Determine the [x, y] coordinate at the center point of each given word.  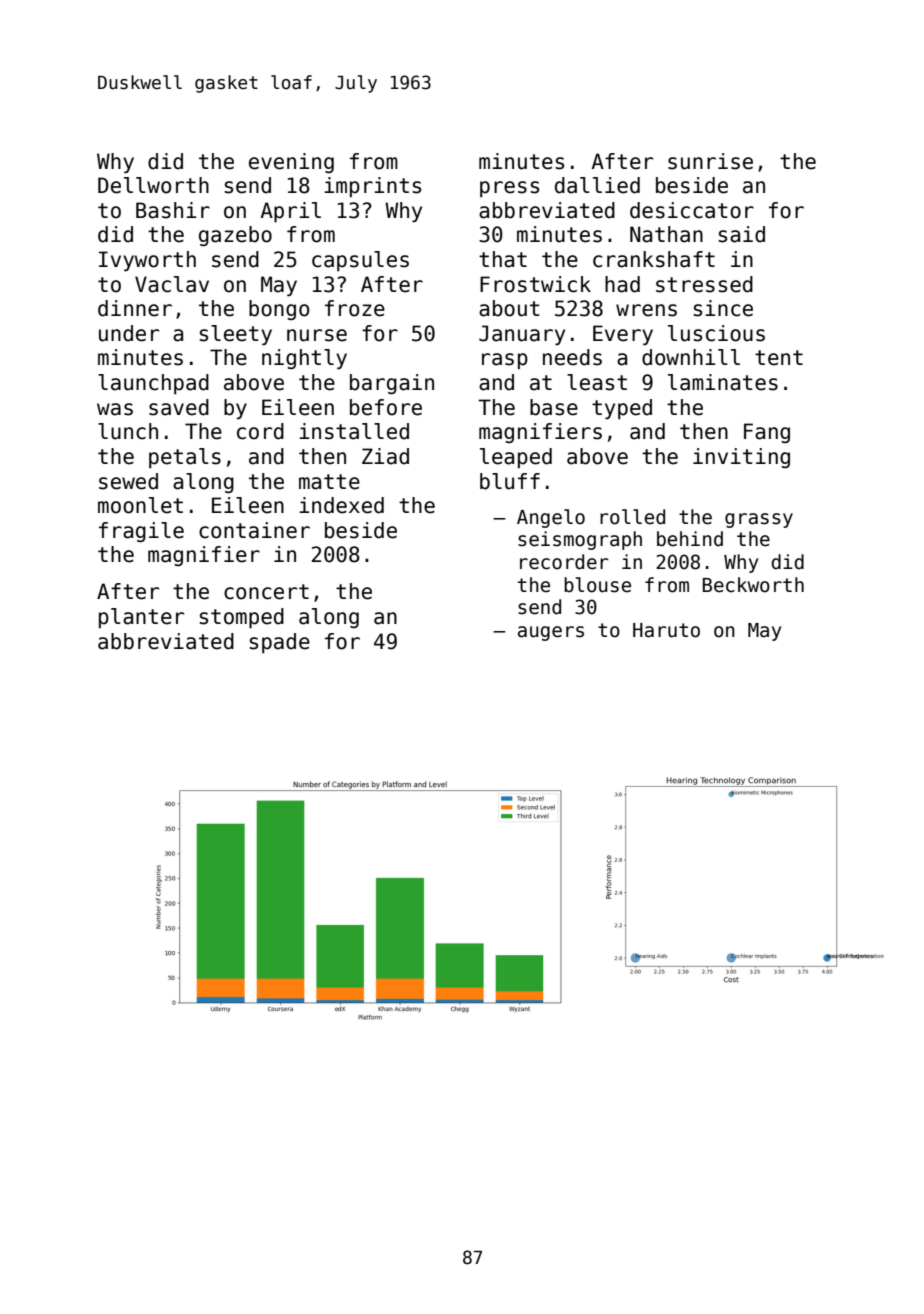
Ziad [385, 456]
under [129, 333]
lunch [128, 431]
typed [622, 409]
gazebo [235, 236]
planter [141, 618]
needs [572, 357]
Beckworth [753, 585]
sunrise [710, 161]
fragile [141, 532]
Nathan [666, 234]
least [597, 382]
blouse [597, 585]
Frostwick [535, 284]
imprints [372, 187]
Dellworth [153, 185]
